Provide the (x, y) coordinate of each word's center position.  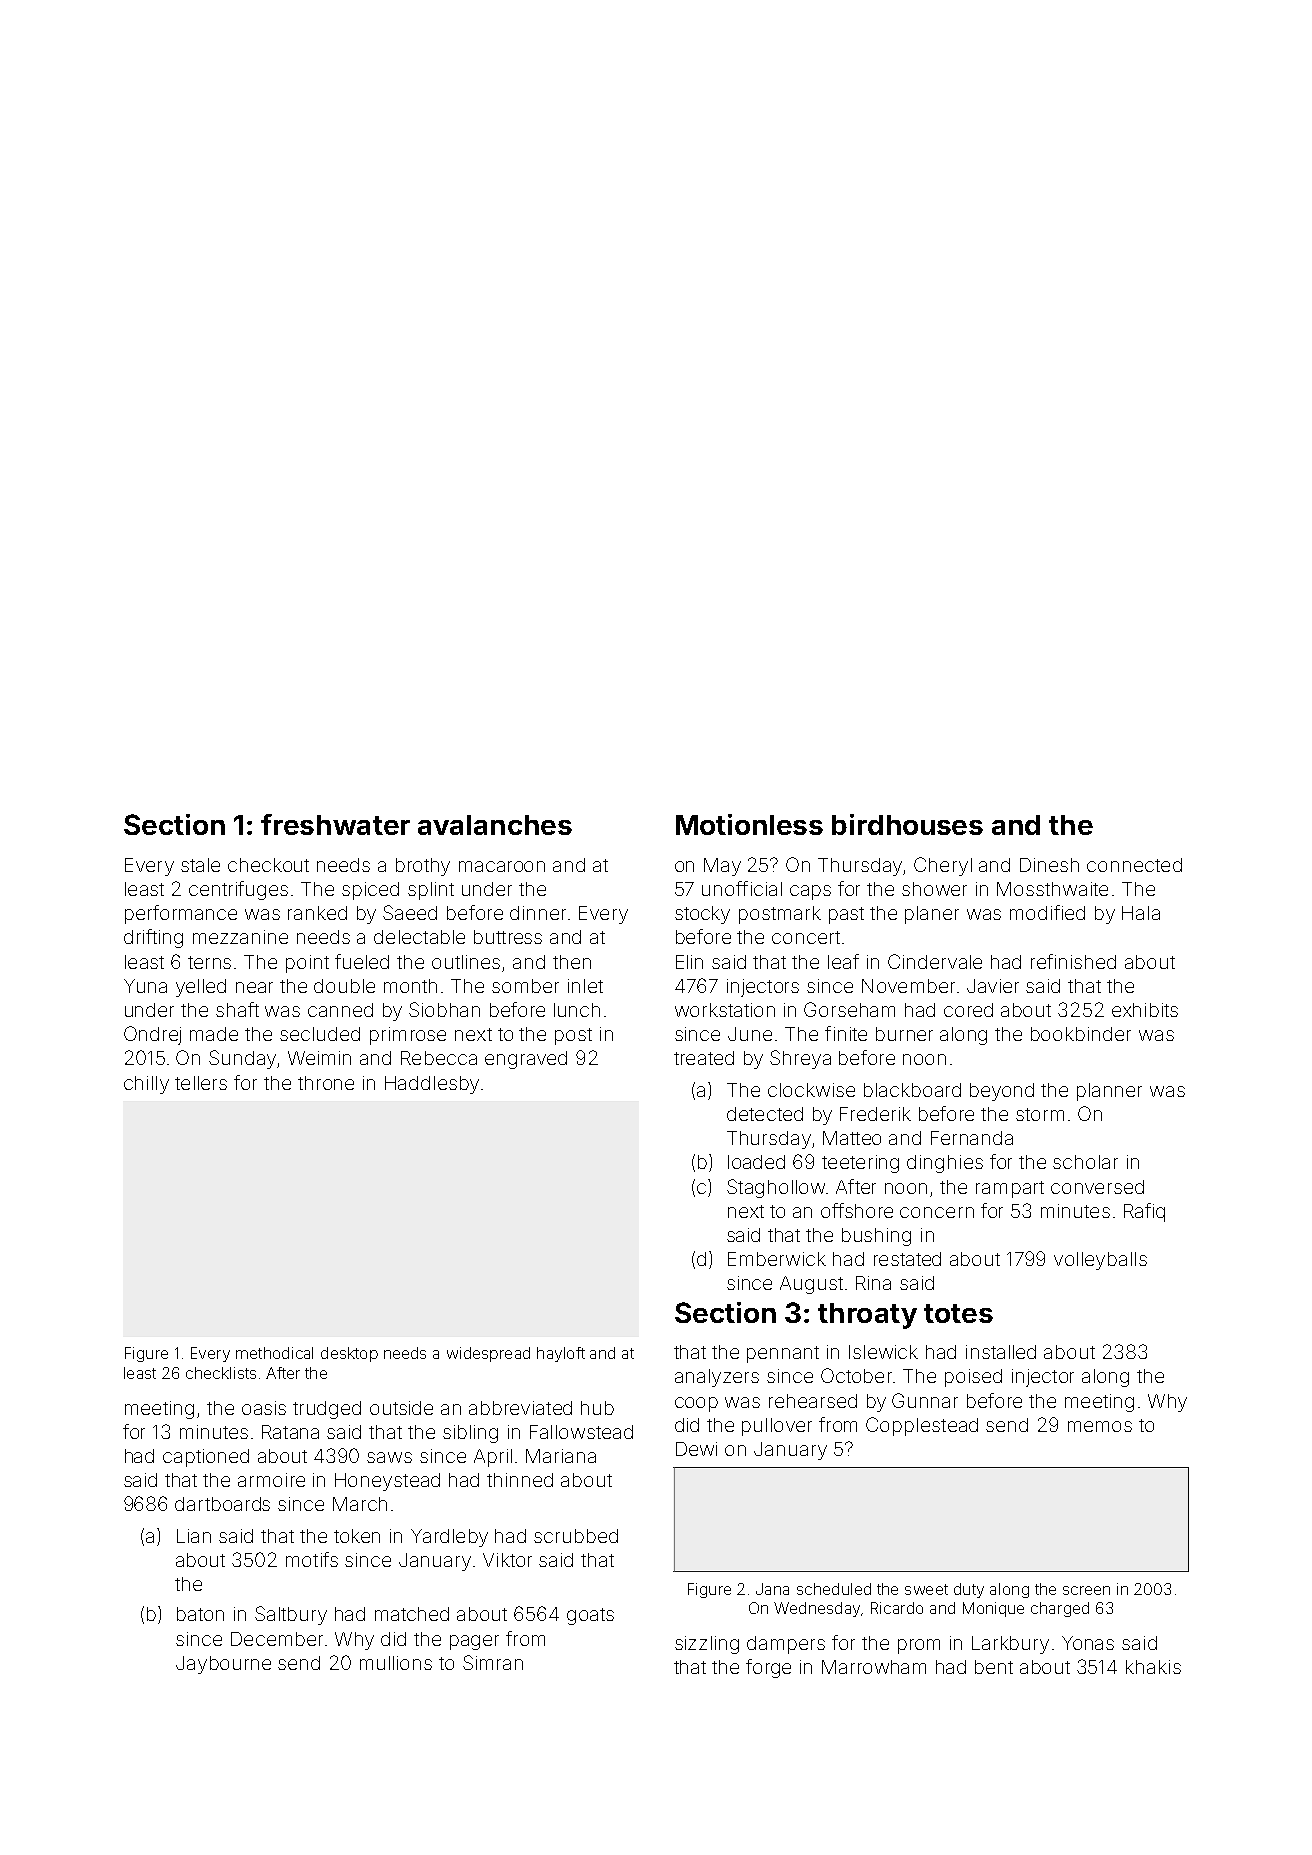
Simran (493, 1662)
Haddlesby (432, 1085)
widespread (488, 1354)
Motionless (749, 824)
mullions (396, 1663)
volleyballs (1100, 1261)
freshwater (335, 824)
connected (1134, 865)
